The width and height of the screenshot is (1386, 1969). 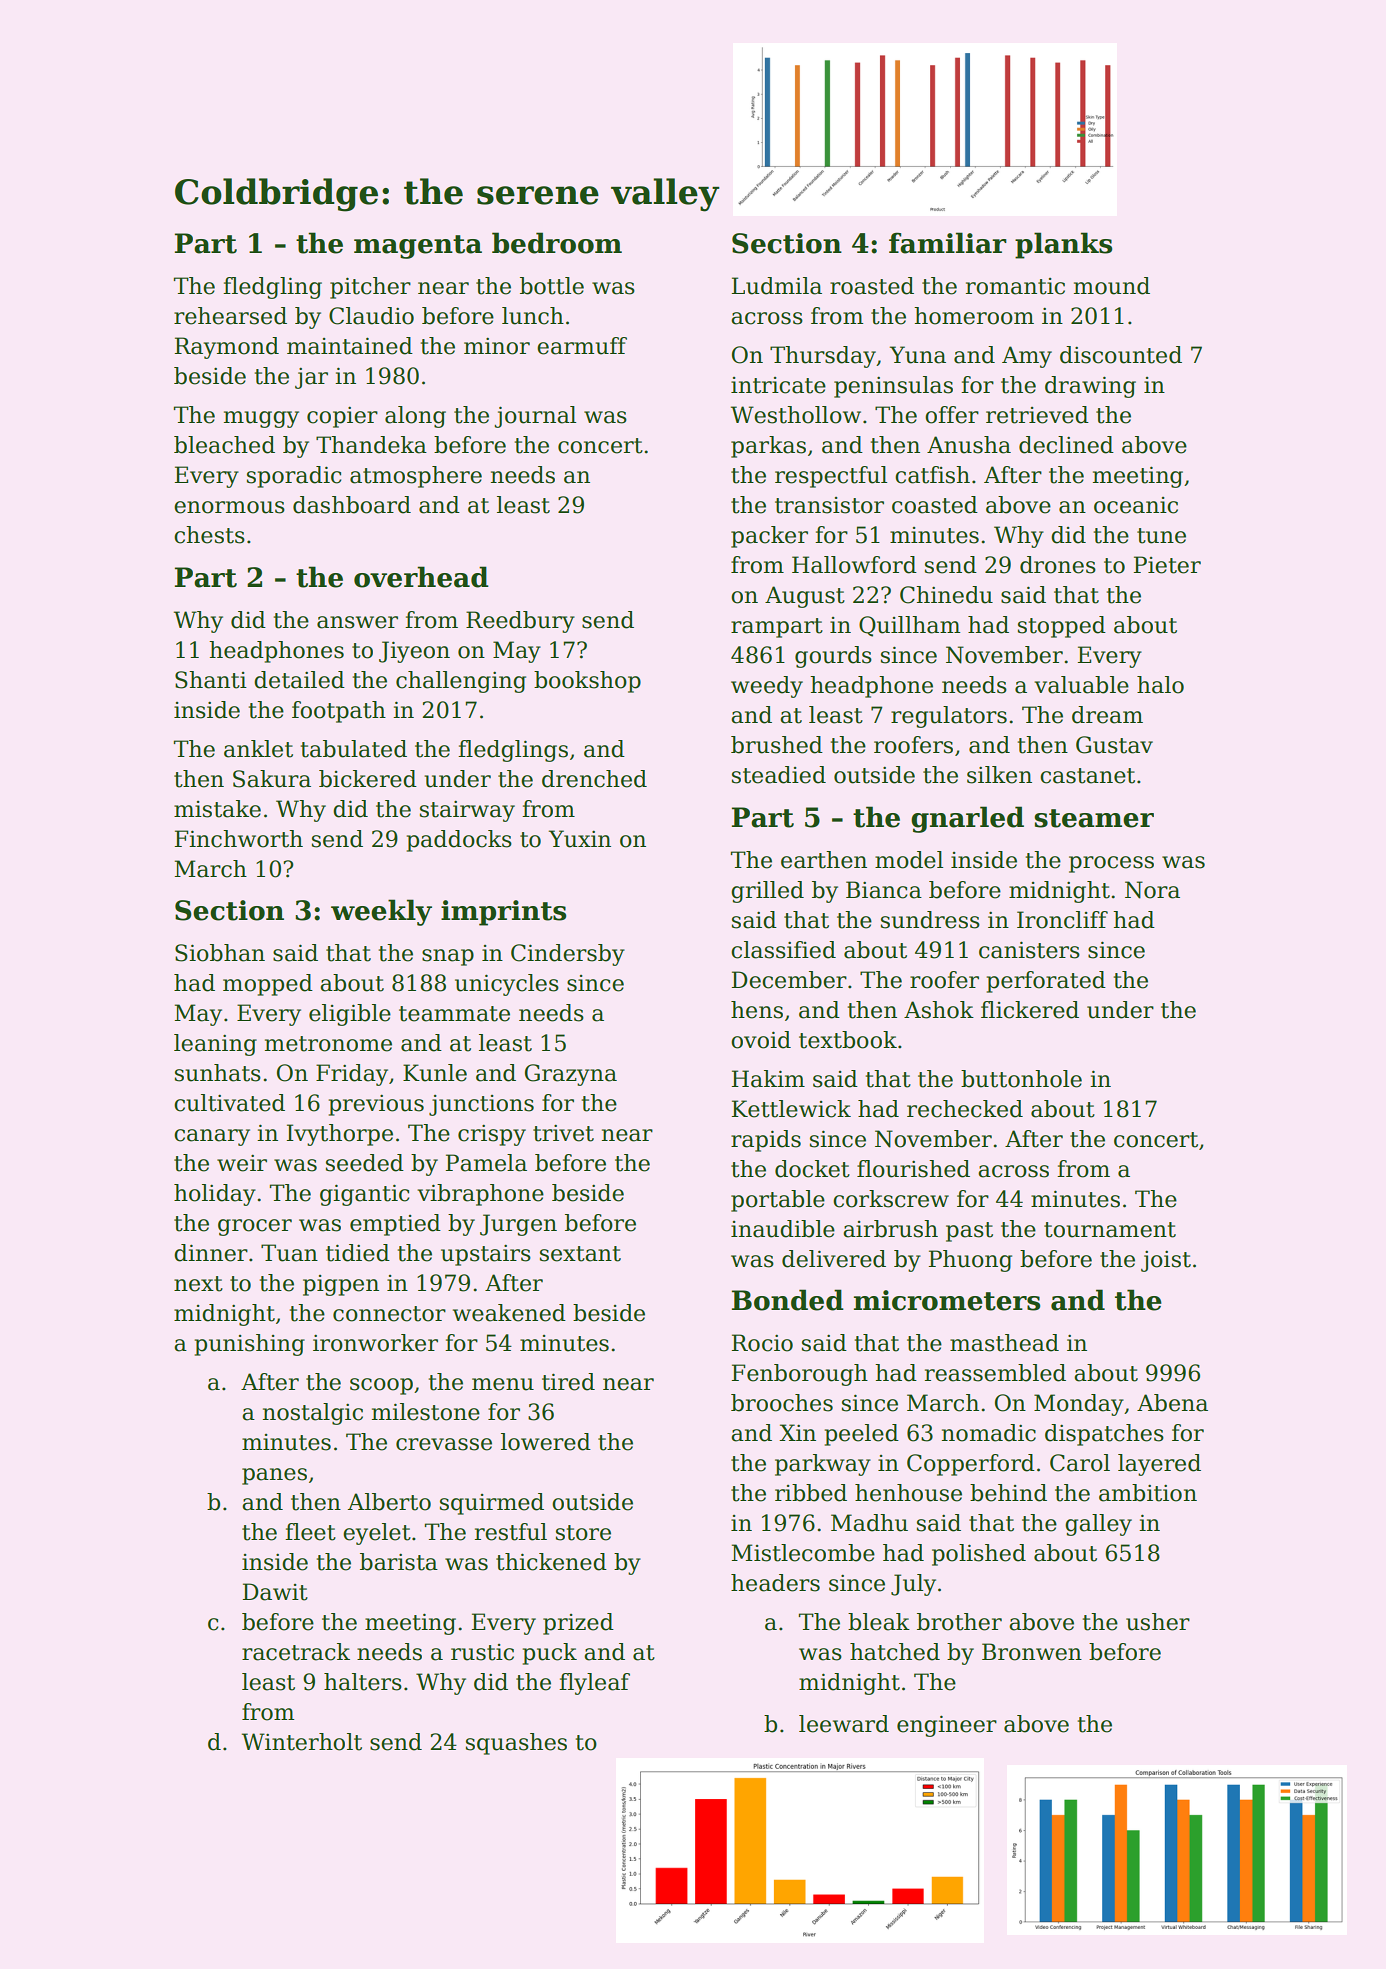 What do you see at coordinates (557, 243) in the screenshot?
I see `bedroom` at bounding box center [557, 243].
